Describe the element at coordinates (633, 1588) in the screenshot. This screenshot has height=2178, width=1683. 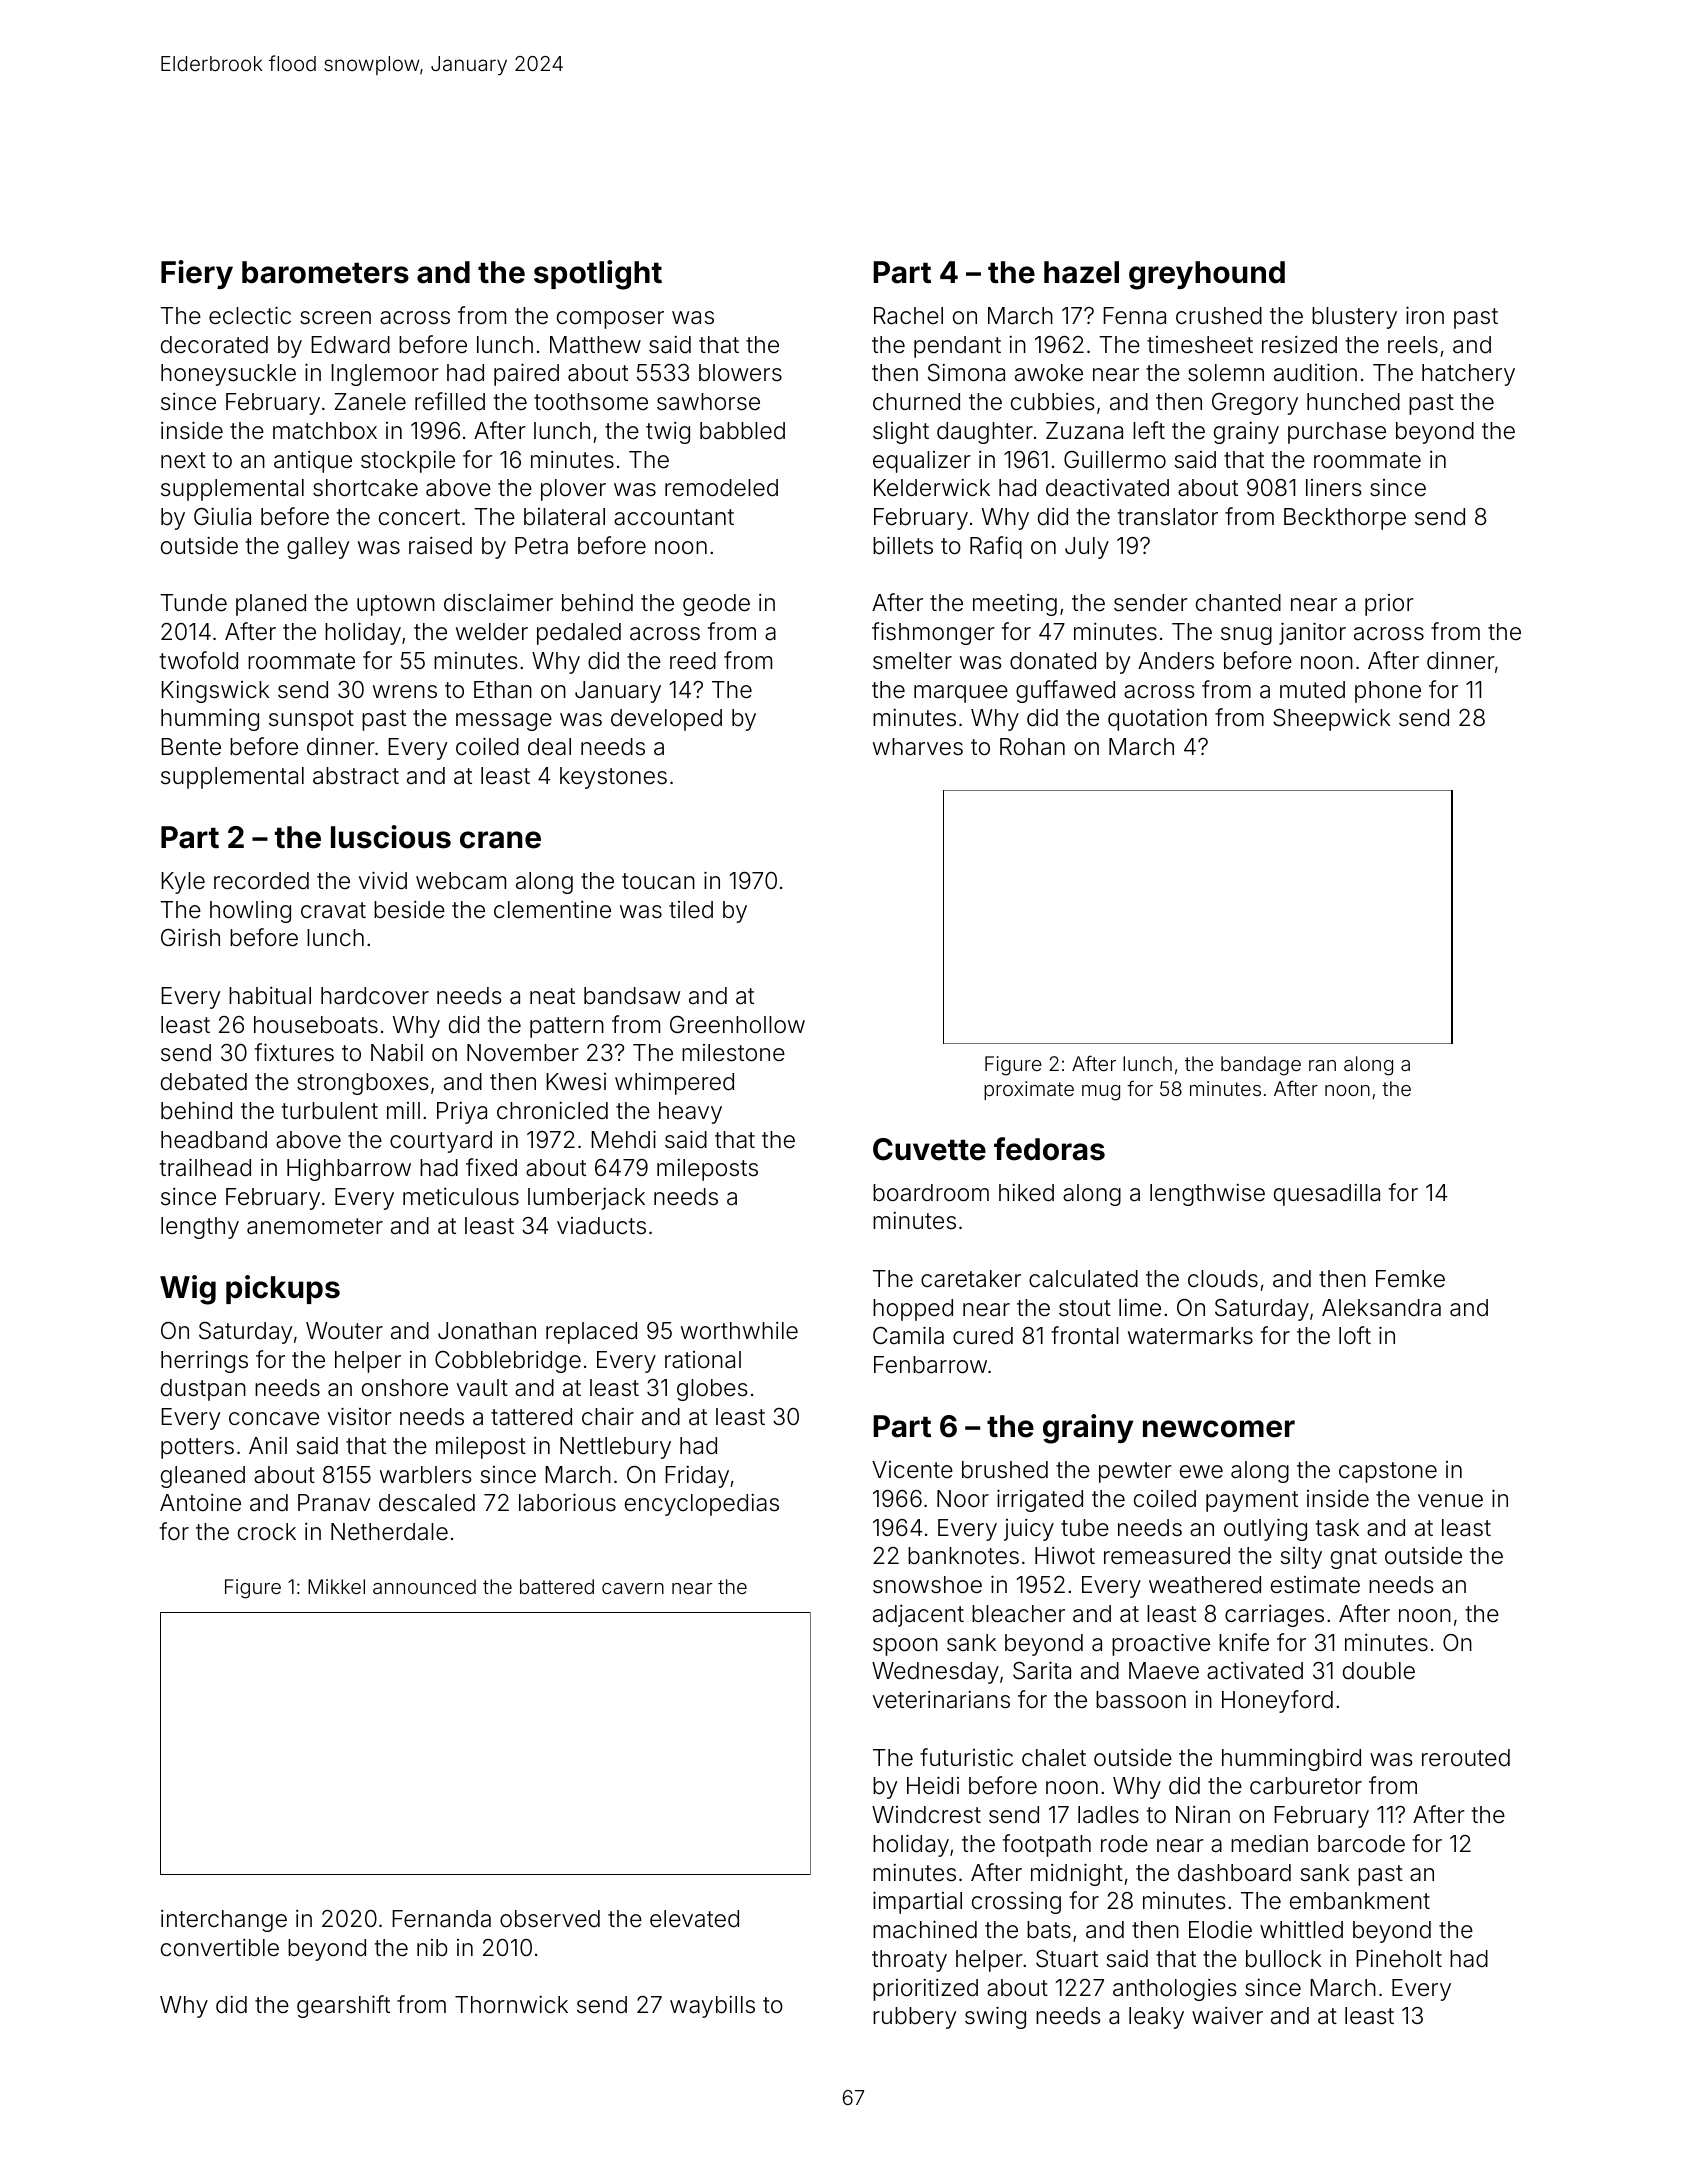
I see `cavern` at that location.
